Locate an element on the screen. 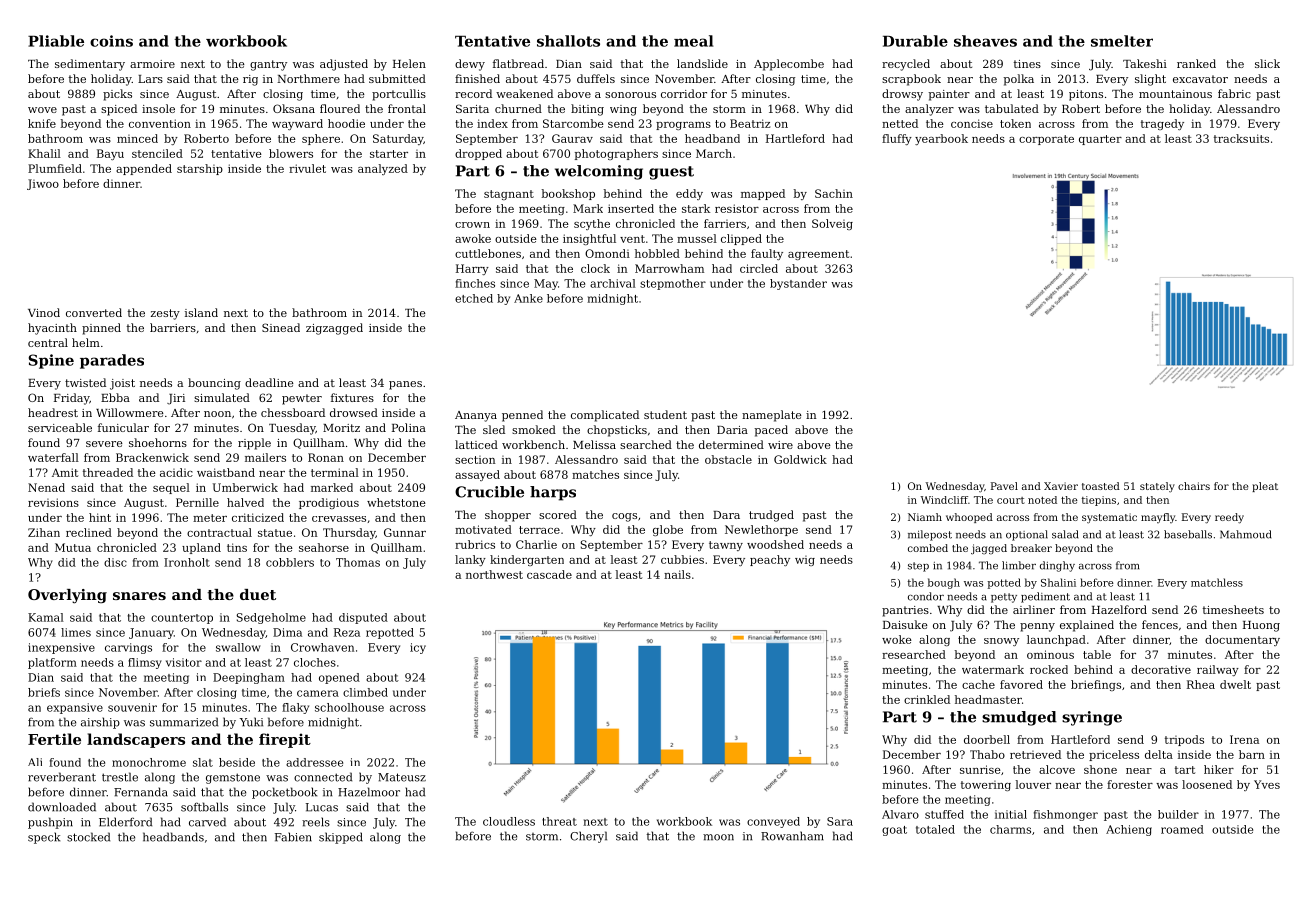 The height and width of the screenshot is (924, 1308). Rowanham is located at coordinates (792, 836).
